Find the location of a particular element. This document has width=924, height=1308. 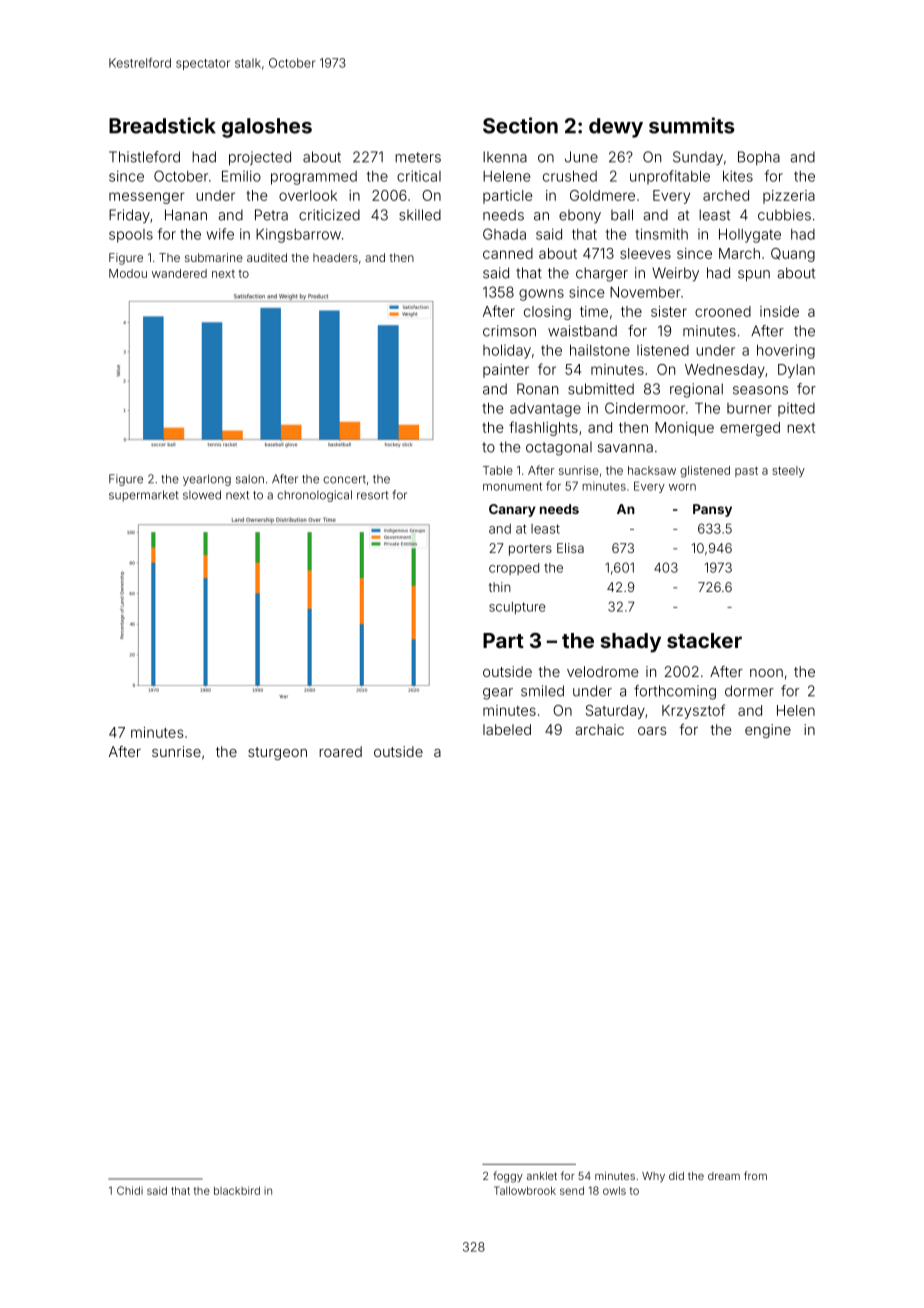

summits is located at coordinates (692, 125).
